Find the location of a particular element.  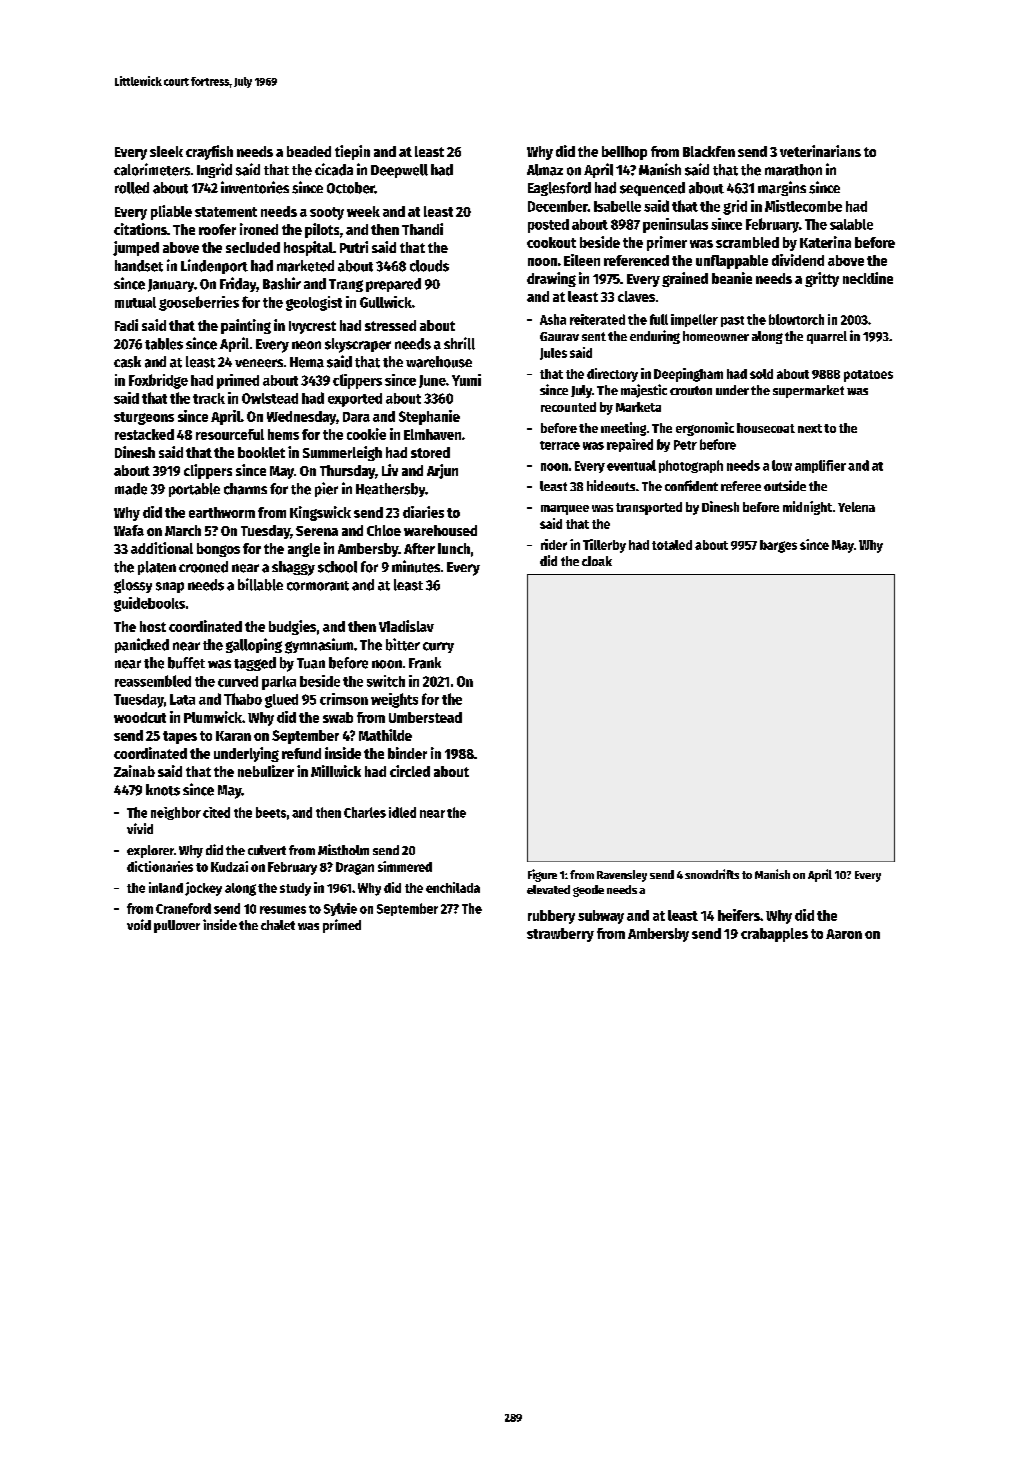

painting is located at coordinates (246, 326).
